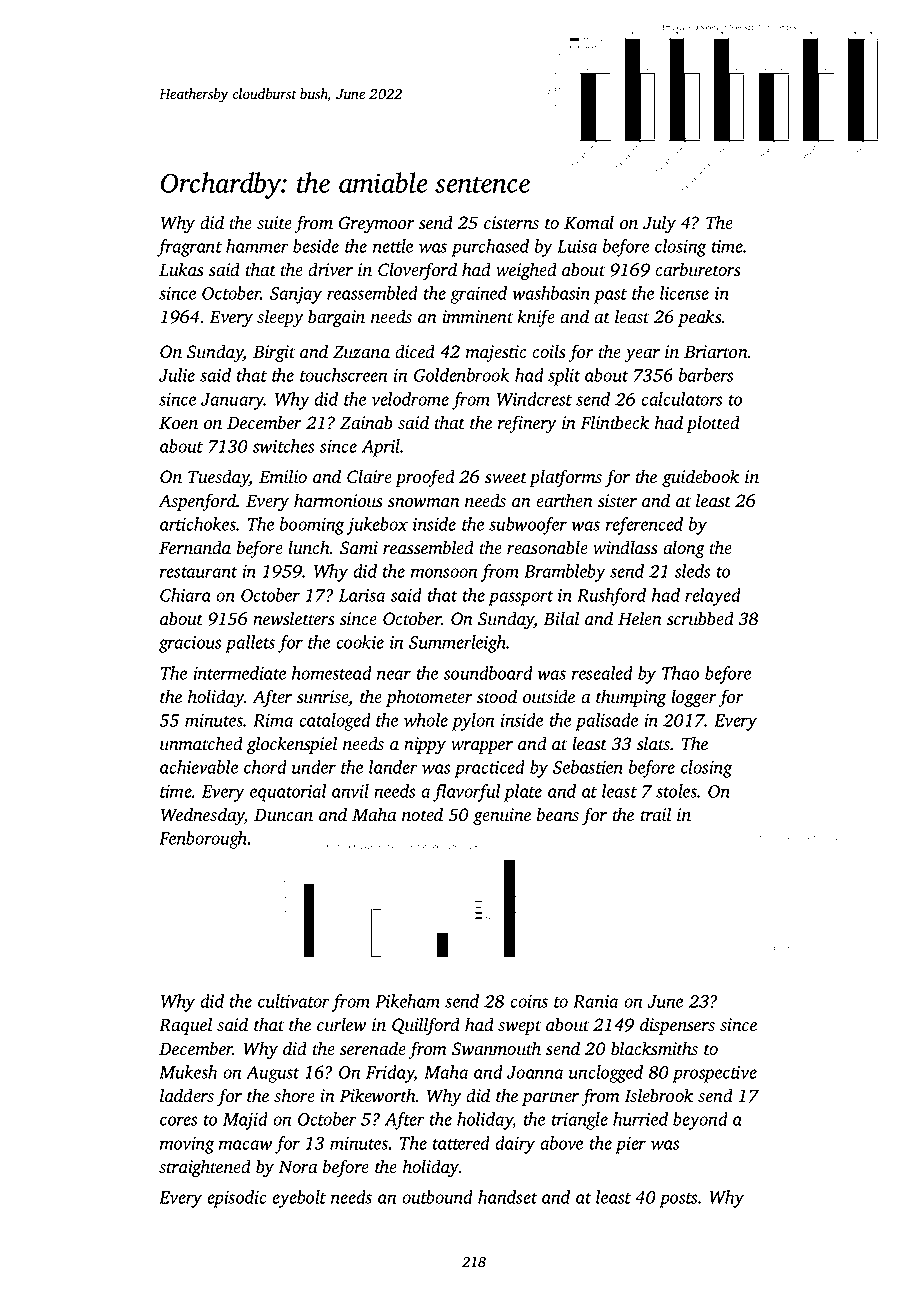  I want to click on Fenborough, so click(203, 840).
